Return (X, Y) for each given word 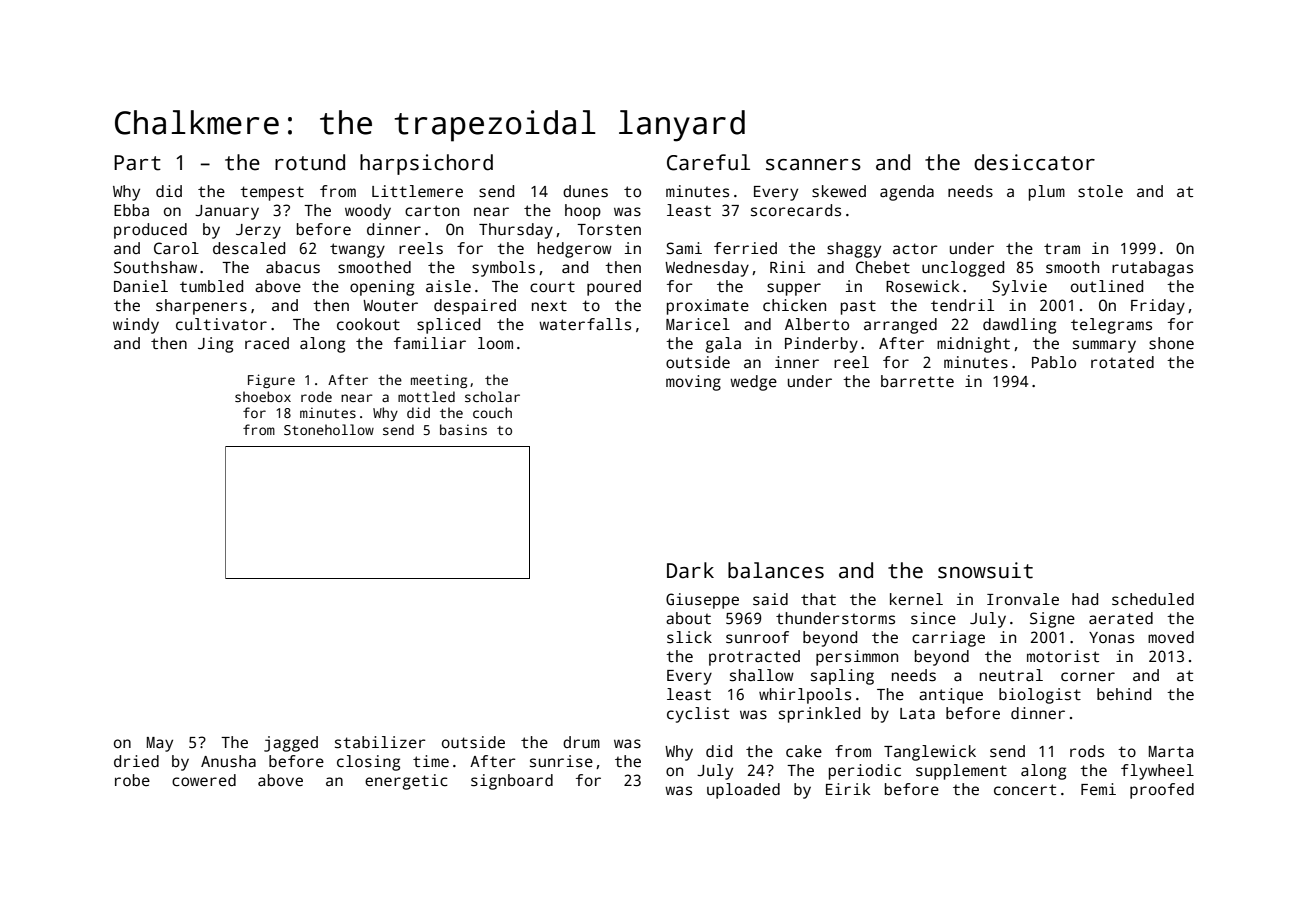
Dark (690, 570)
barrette (917, 381)
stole (1100, 191)
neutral (1011, 675)
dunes (585, 191)
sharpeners (201, 307)
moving (693, 383)
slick (689, 637)
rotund (310, 162)
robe (132, 780)
